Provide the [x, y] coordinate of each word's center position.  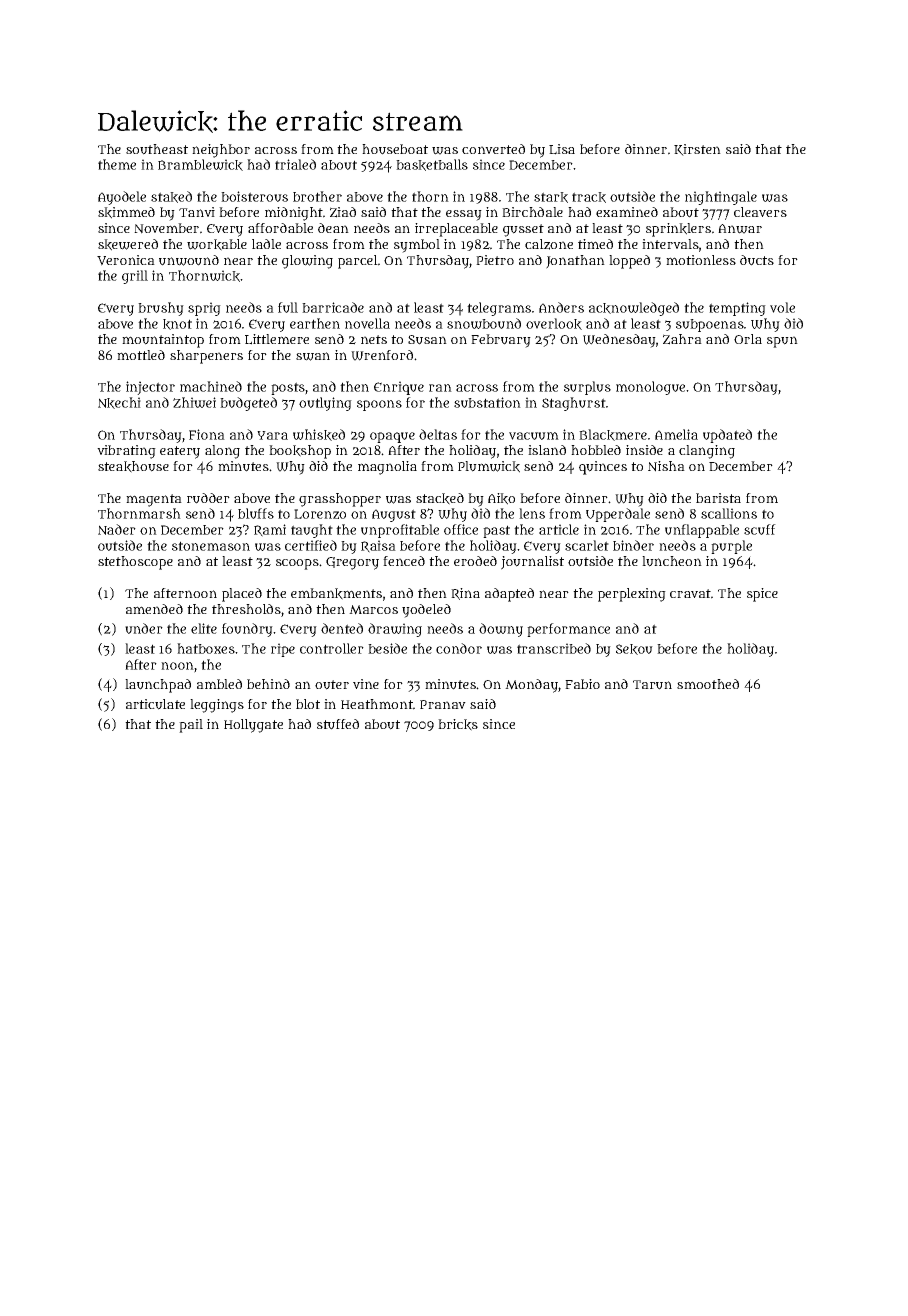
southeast [157, 149]
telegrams [499, 309]
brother [317, 196]
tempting [737, 309]
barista [718, 498]
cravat [690, 593]
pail [191, 726]
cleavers [760, 212]
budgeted [248, 404]
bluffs [256, 513]
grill [135, 277]
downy [501, 630]
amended [154, 609]
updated [727, 436]
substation [487, 402]
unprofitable [400, 531]
